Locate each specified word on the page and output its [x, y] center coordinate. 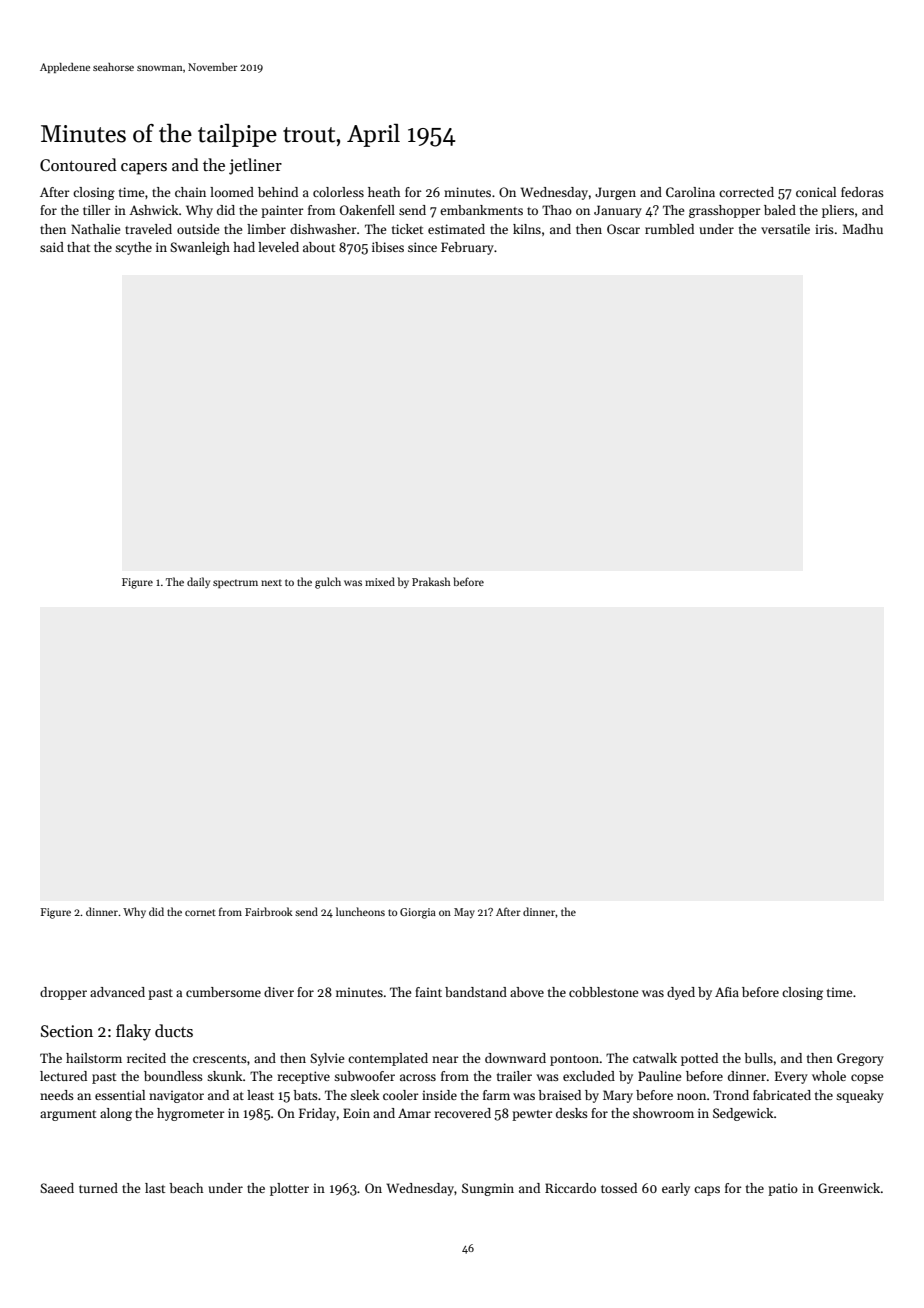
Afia [727, 992]
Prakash [431, 581]
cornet [200, 912]
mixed [380, 581]
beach [186, 1188]
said [52, 247]
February [467, 248]
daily [198, 582]
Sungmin [488, 1189]
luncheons [360, 911]
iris [824, 229]
